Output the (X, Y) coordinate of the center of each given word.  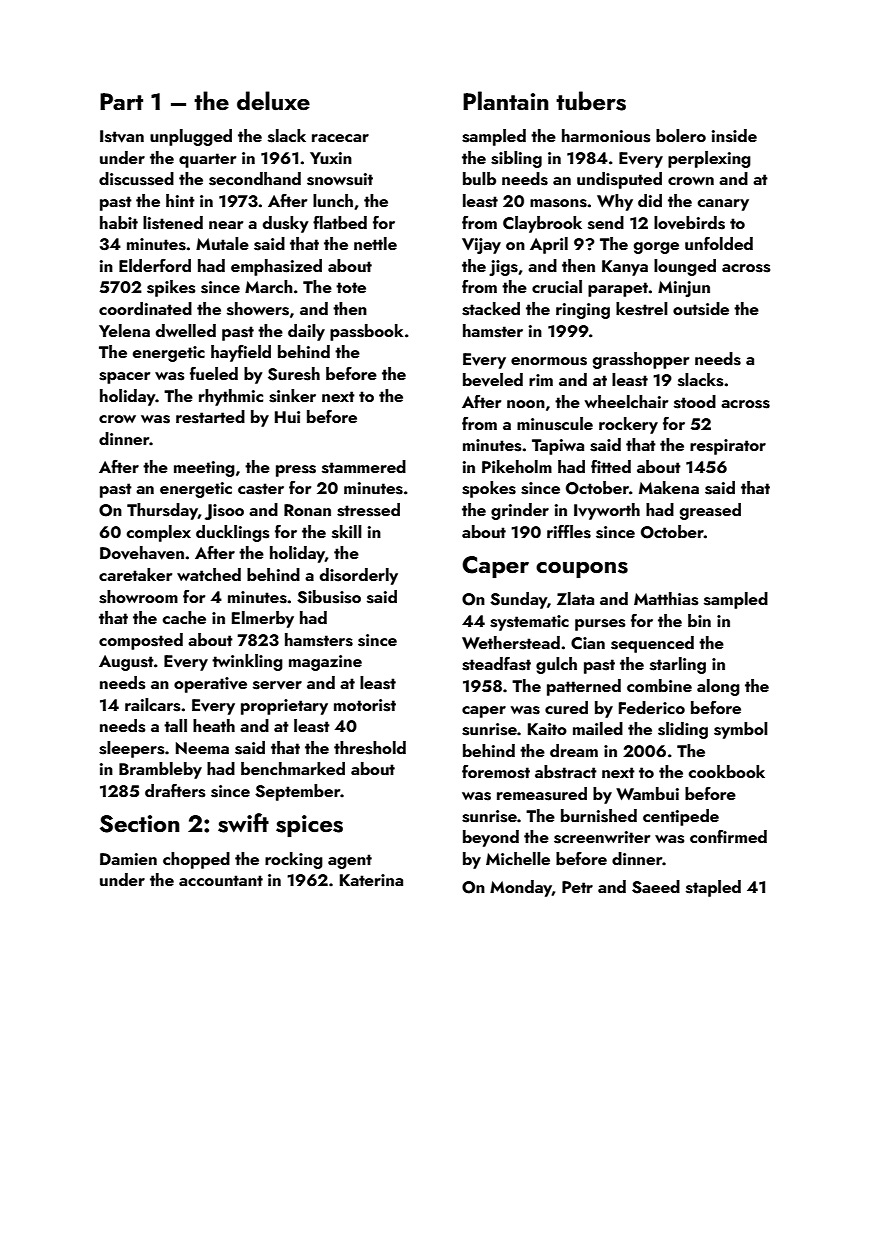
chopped (196, 860)
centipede (681, 817)
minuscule (555, 424)
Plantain (506, 100)
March (268, 286)
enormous (549, 361)
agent (350, 861)
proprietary (284, 707)
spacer (124, 378)
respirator (728, 447)
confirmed (728, 836)
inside (734, 136)
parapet (618, 289)
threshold (370, 748)
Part (121, 101)
